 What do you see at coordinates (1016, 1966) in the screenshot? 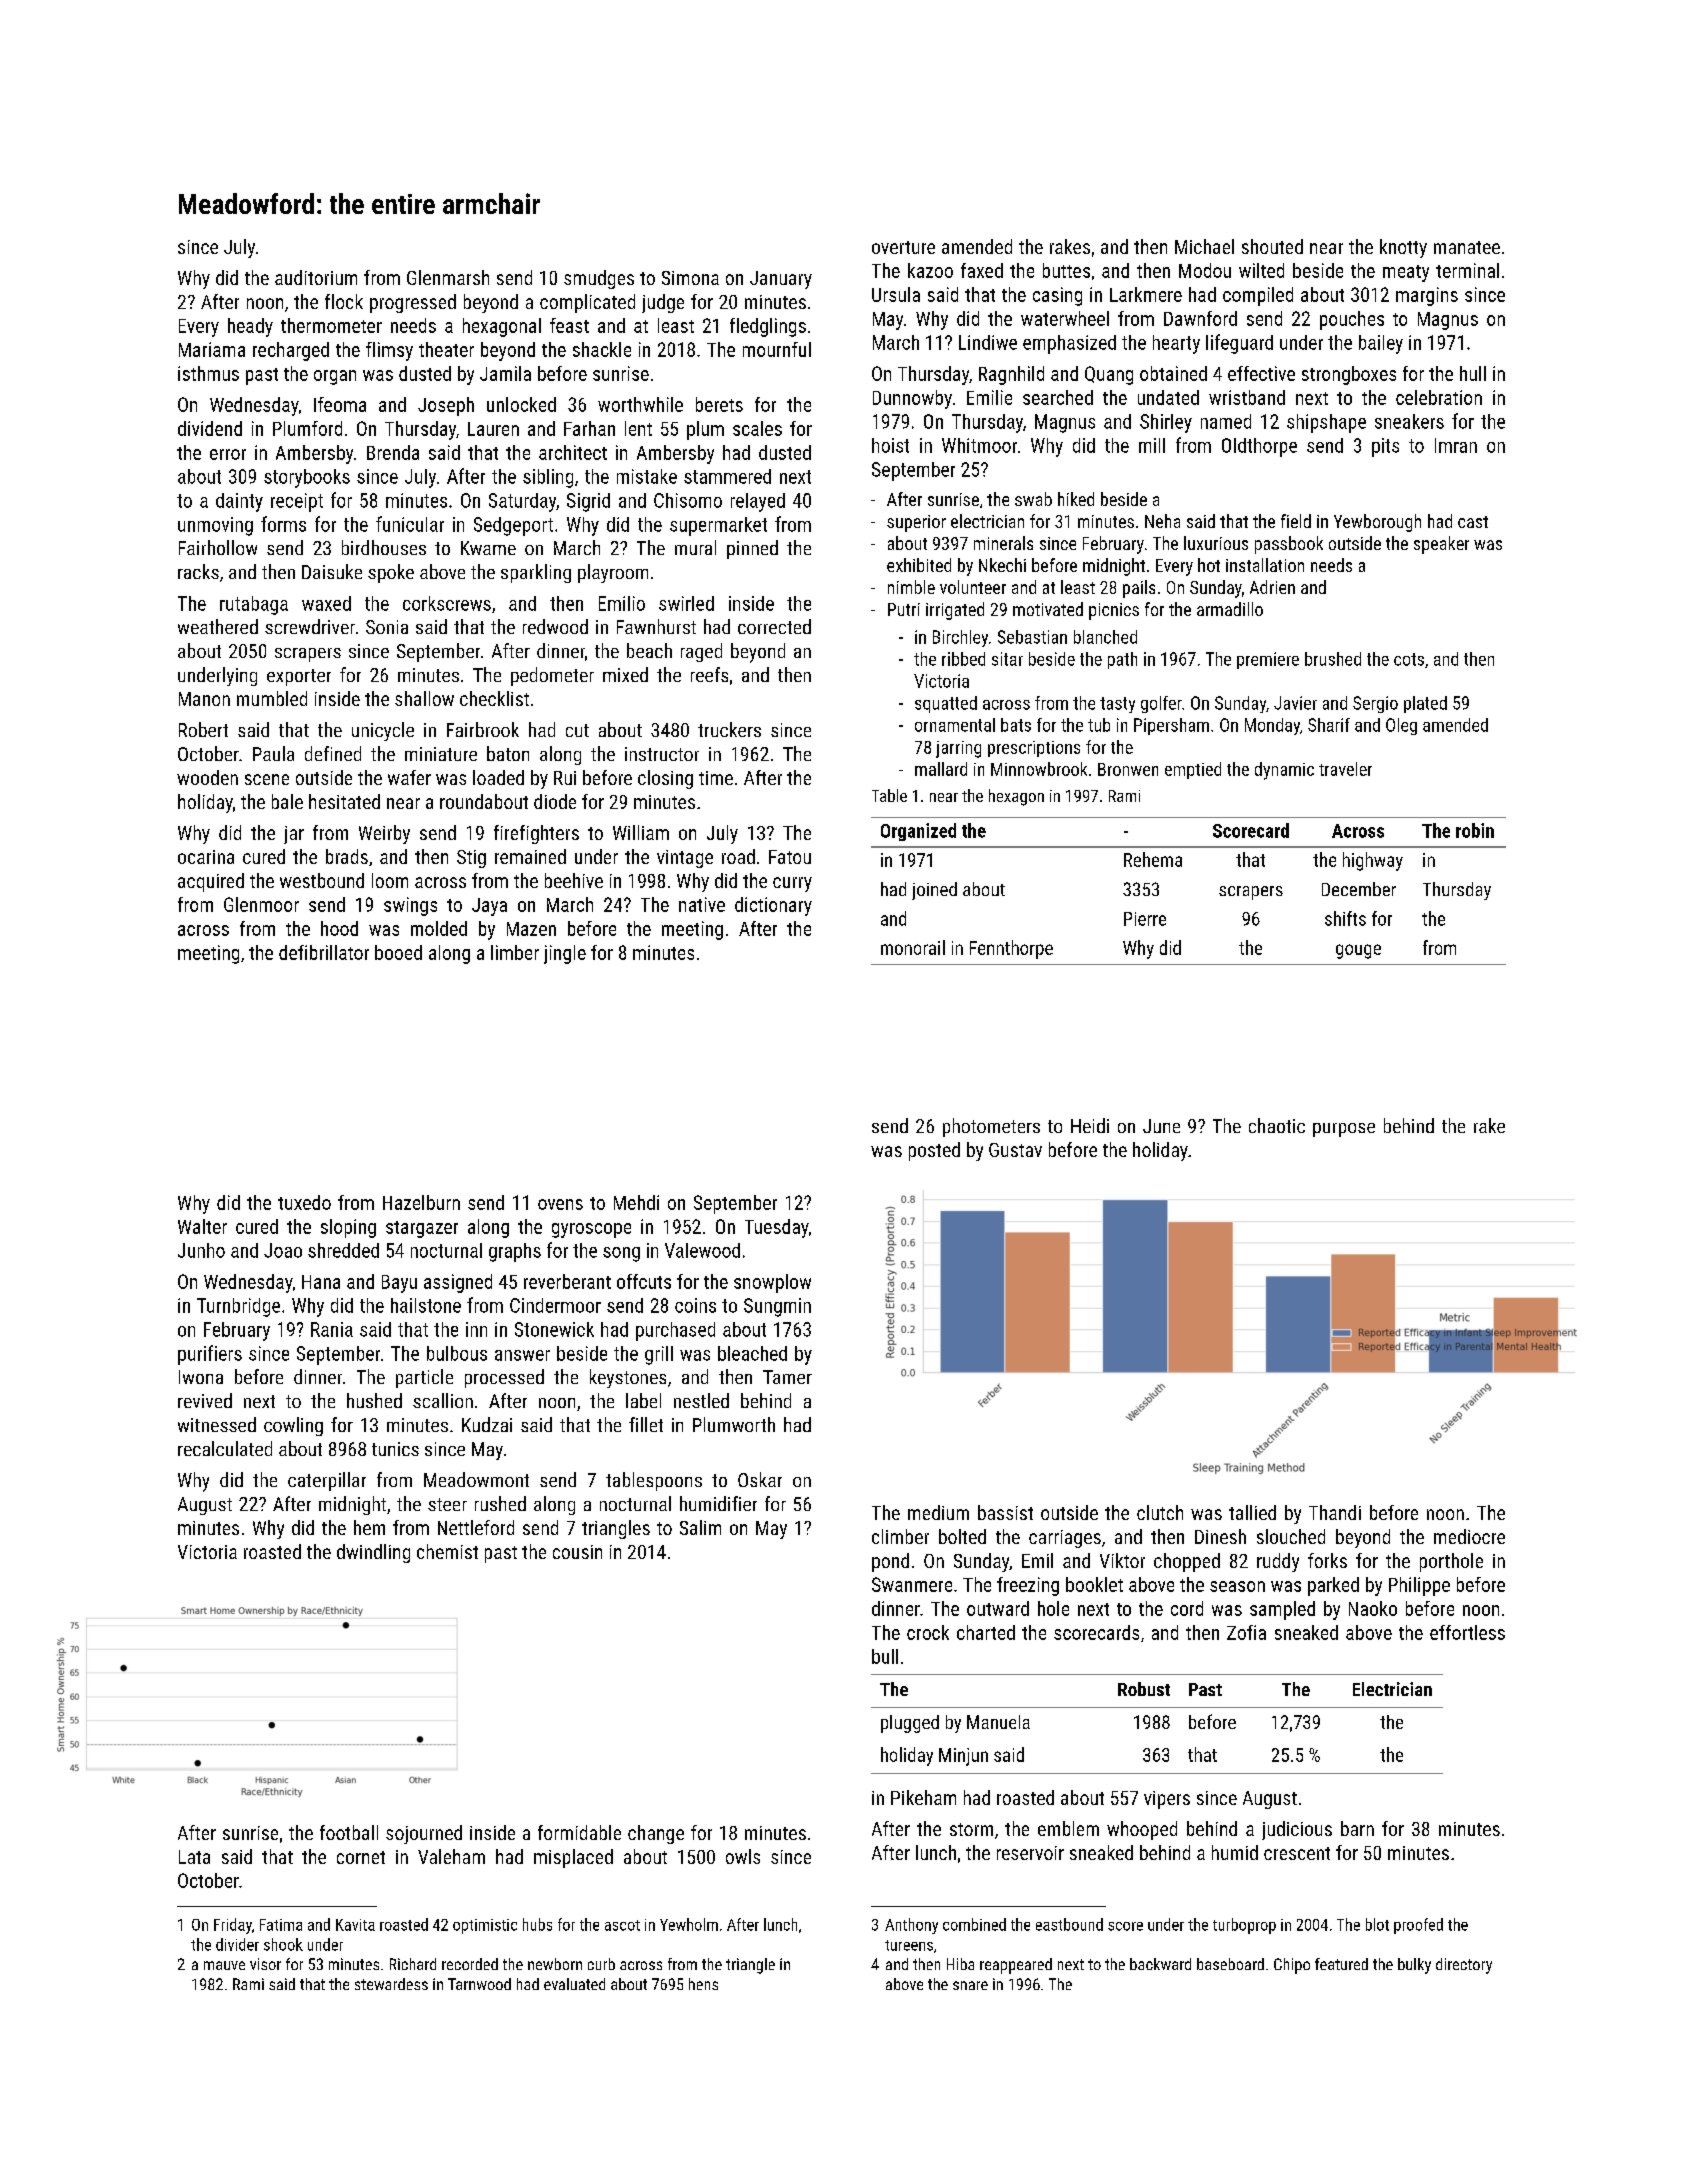
I see `reappeared` at bounding box center [1016, 1966].
